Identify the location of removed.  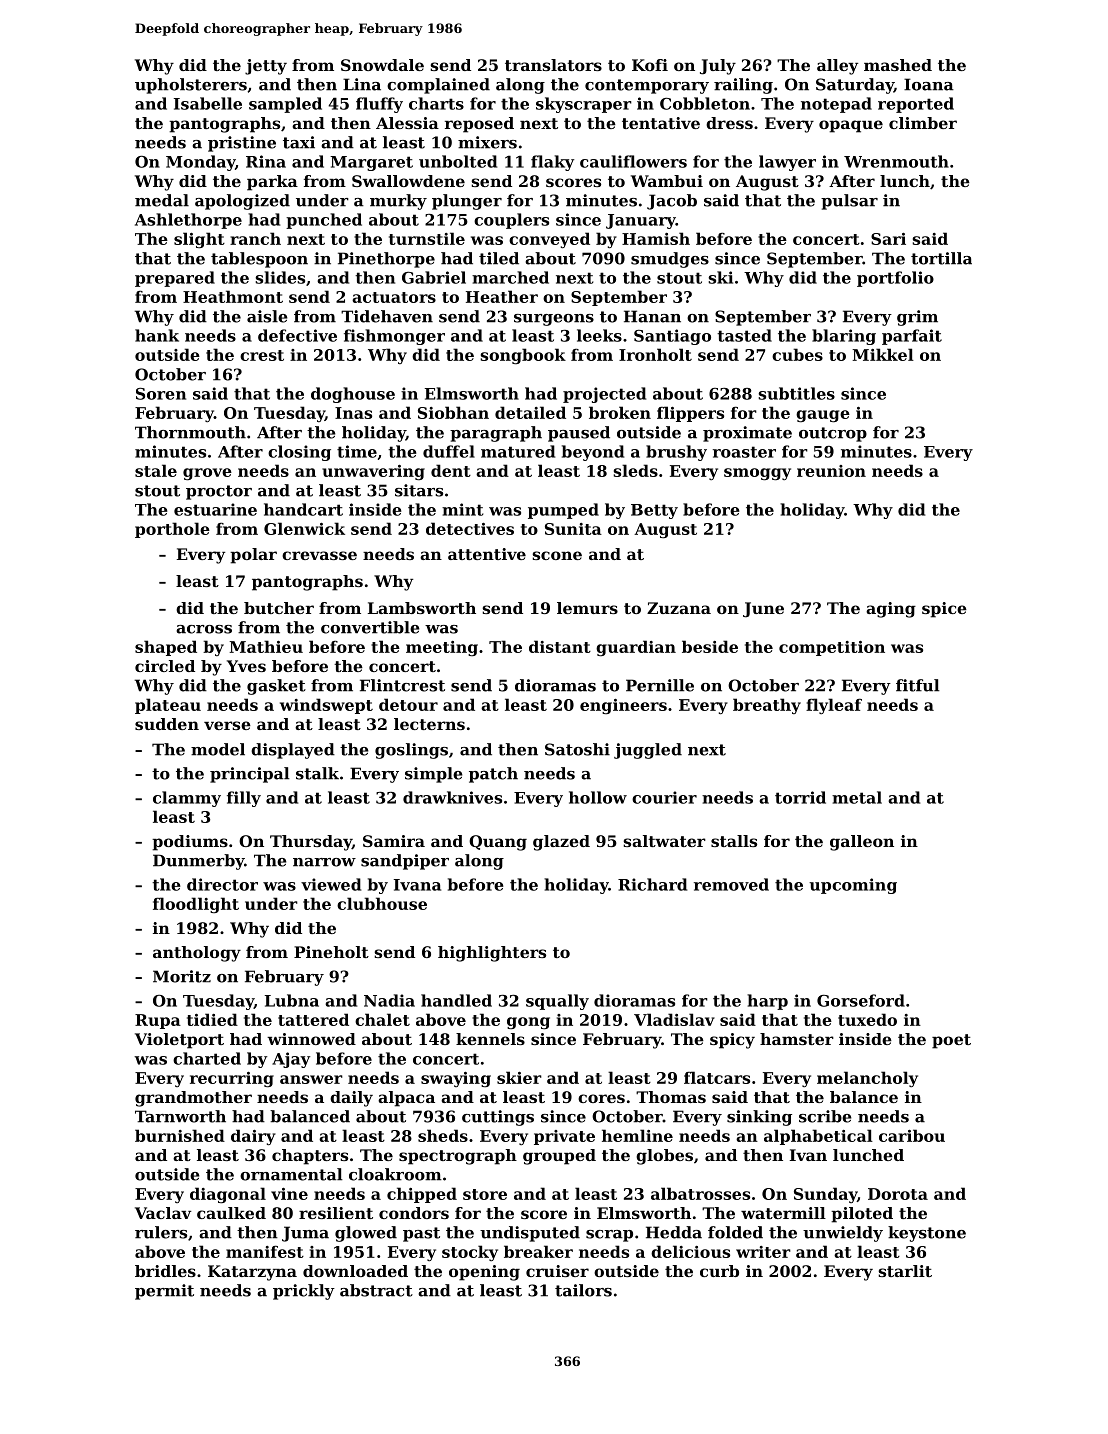
(731, 884).
